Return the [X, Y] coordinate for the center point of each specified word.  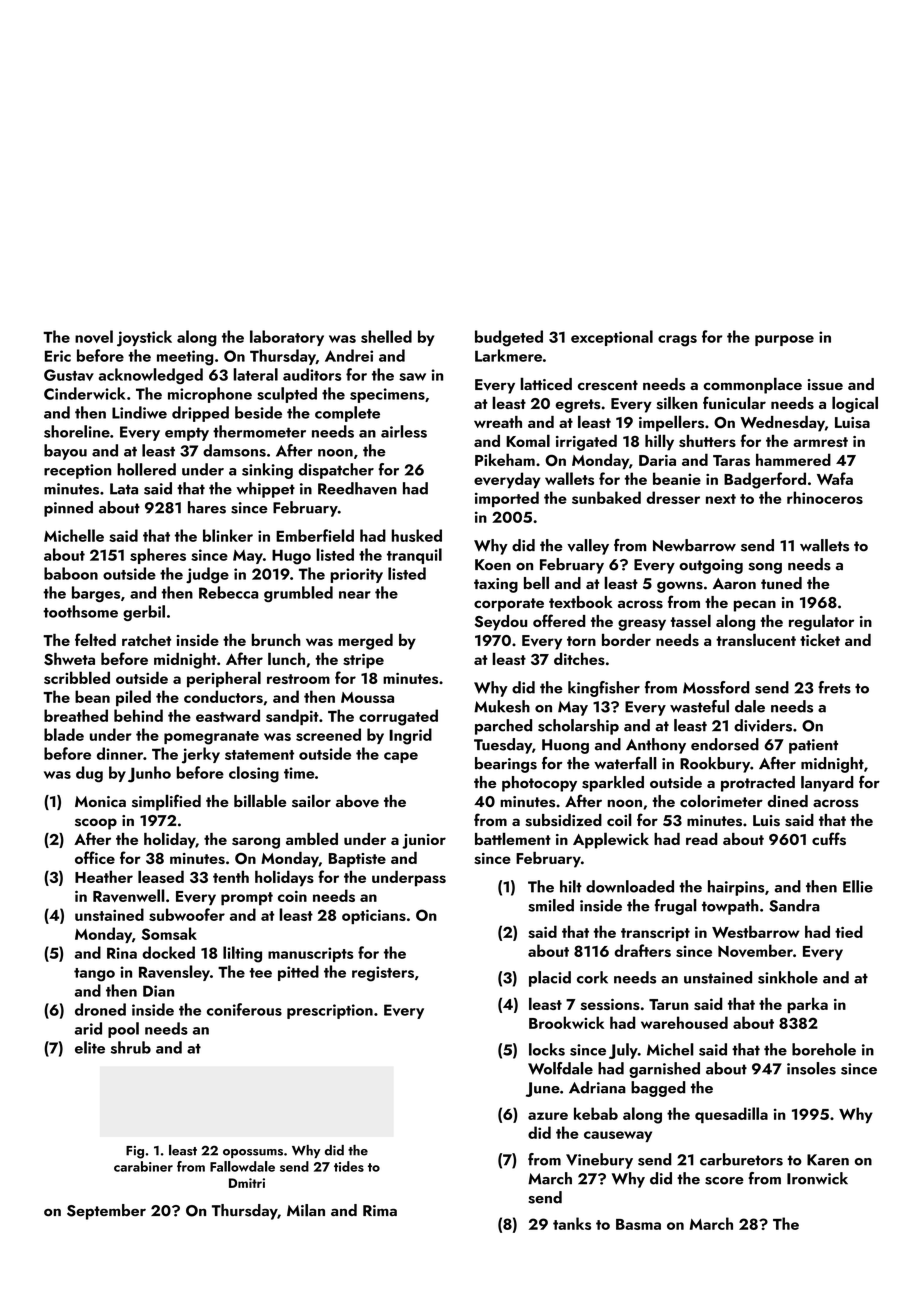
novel [94, 336]
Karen [828, 1160]
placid [550, 979]
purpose [784, 340]
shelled [386, 336]
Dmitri [247, 1183]
